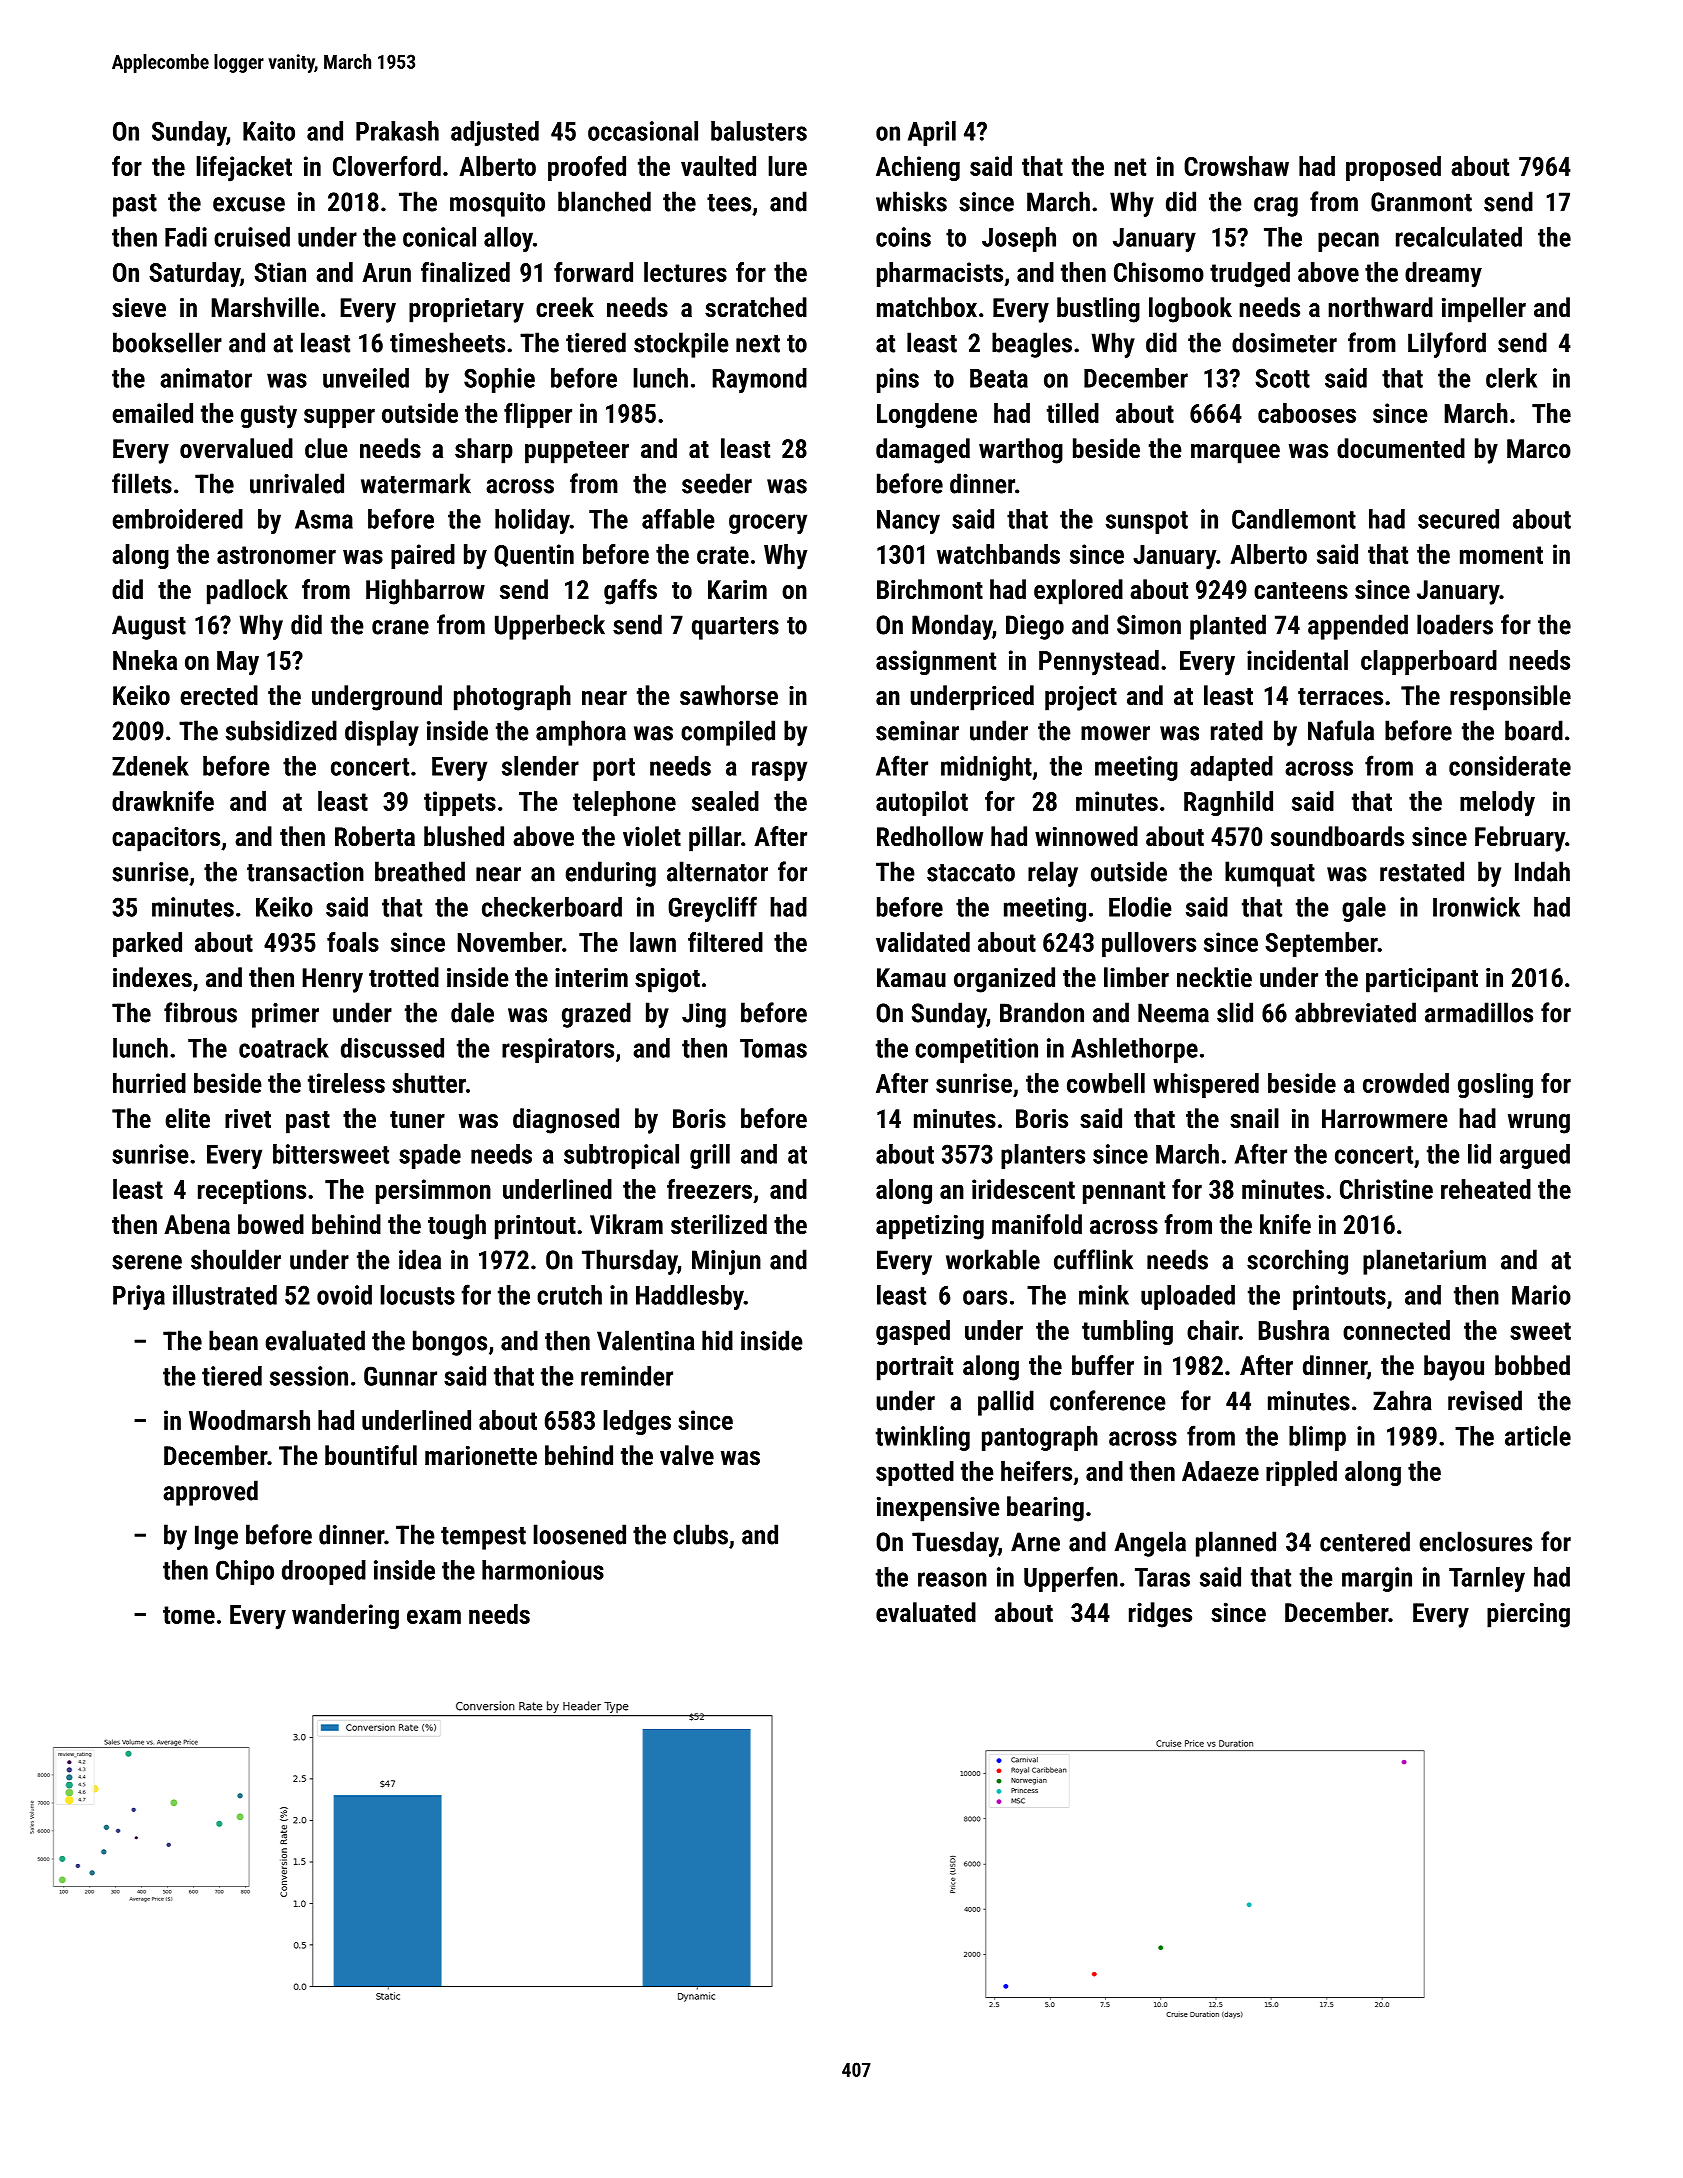 The height and width of the screenshot is (2178, 1683). I want to click on forward, so click(593, 272).
